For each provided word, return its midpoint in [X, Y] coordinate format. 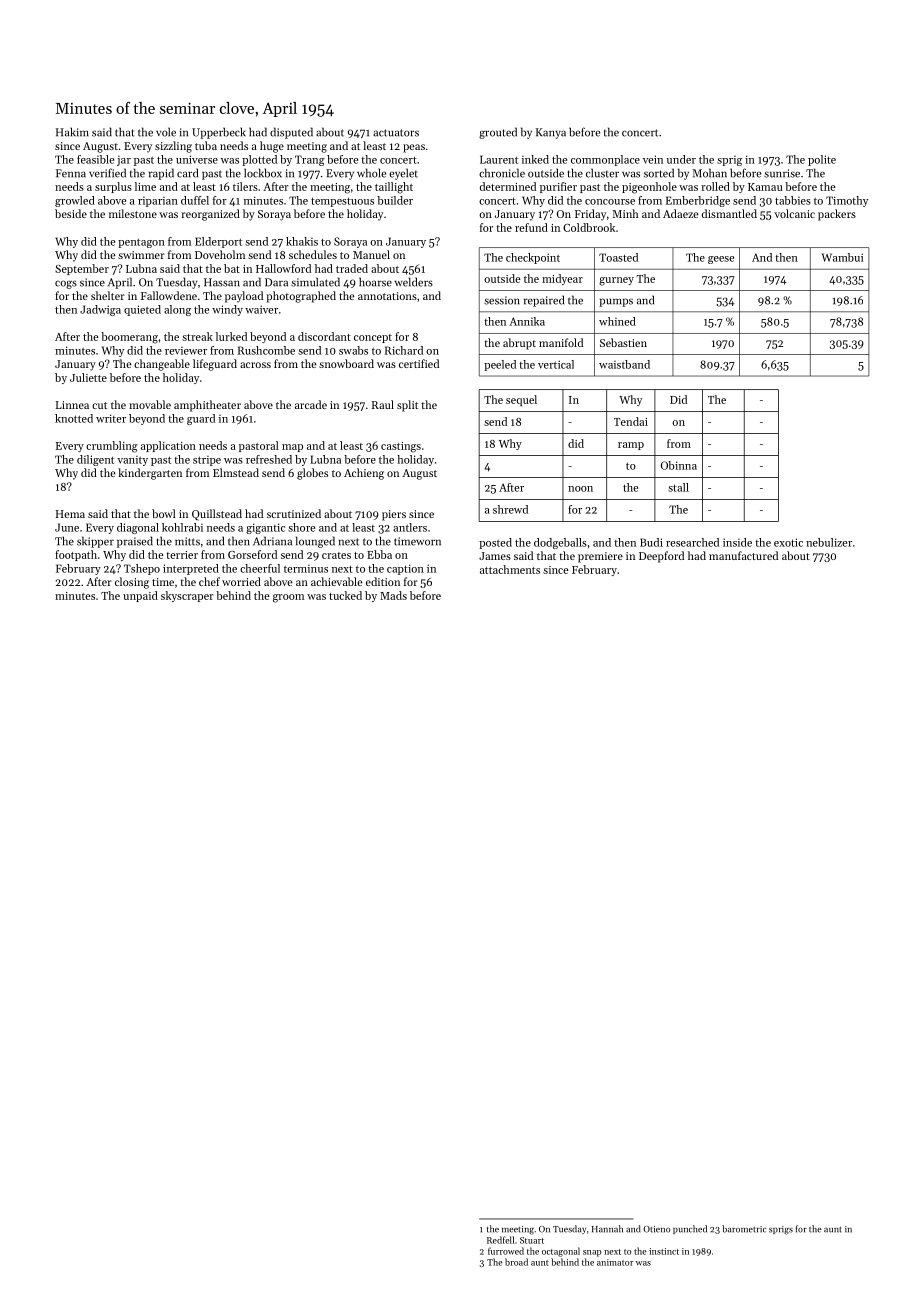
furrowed [506, 1251]
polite [822, 160]
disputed [291, 133]
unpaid [140, 596]
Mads [393, 595]
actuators [396, 133]
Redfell [500, 1240]
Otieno [656, 1229]
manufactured [743, 555]
